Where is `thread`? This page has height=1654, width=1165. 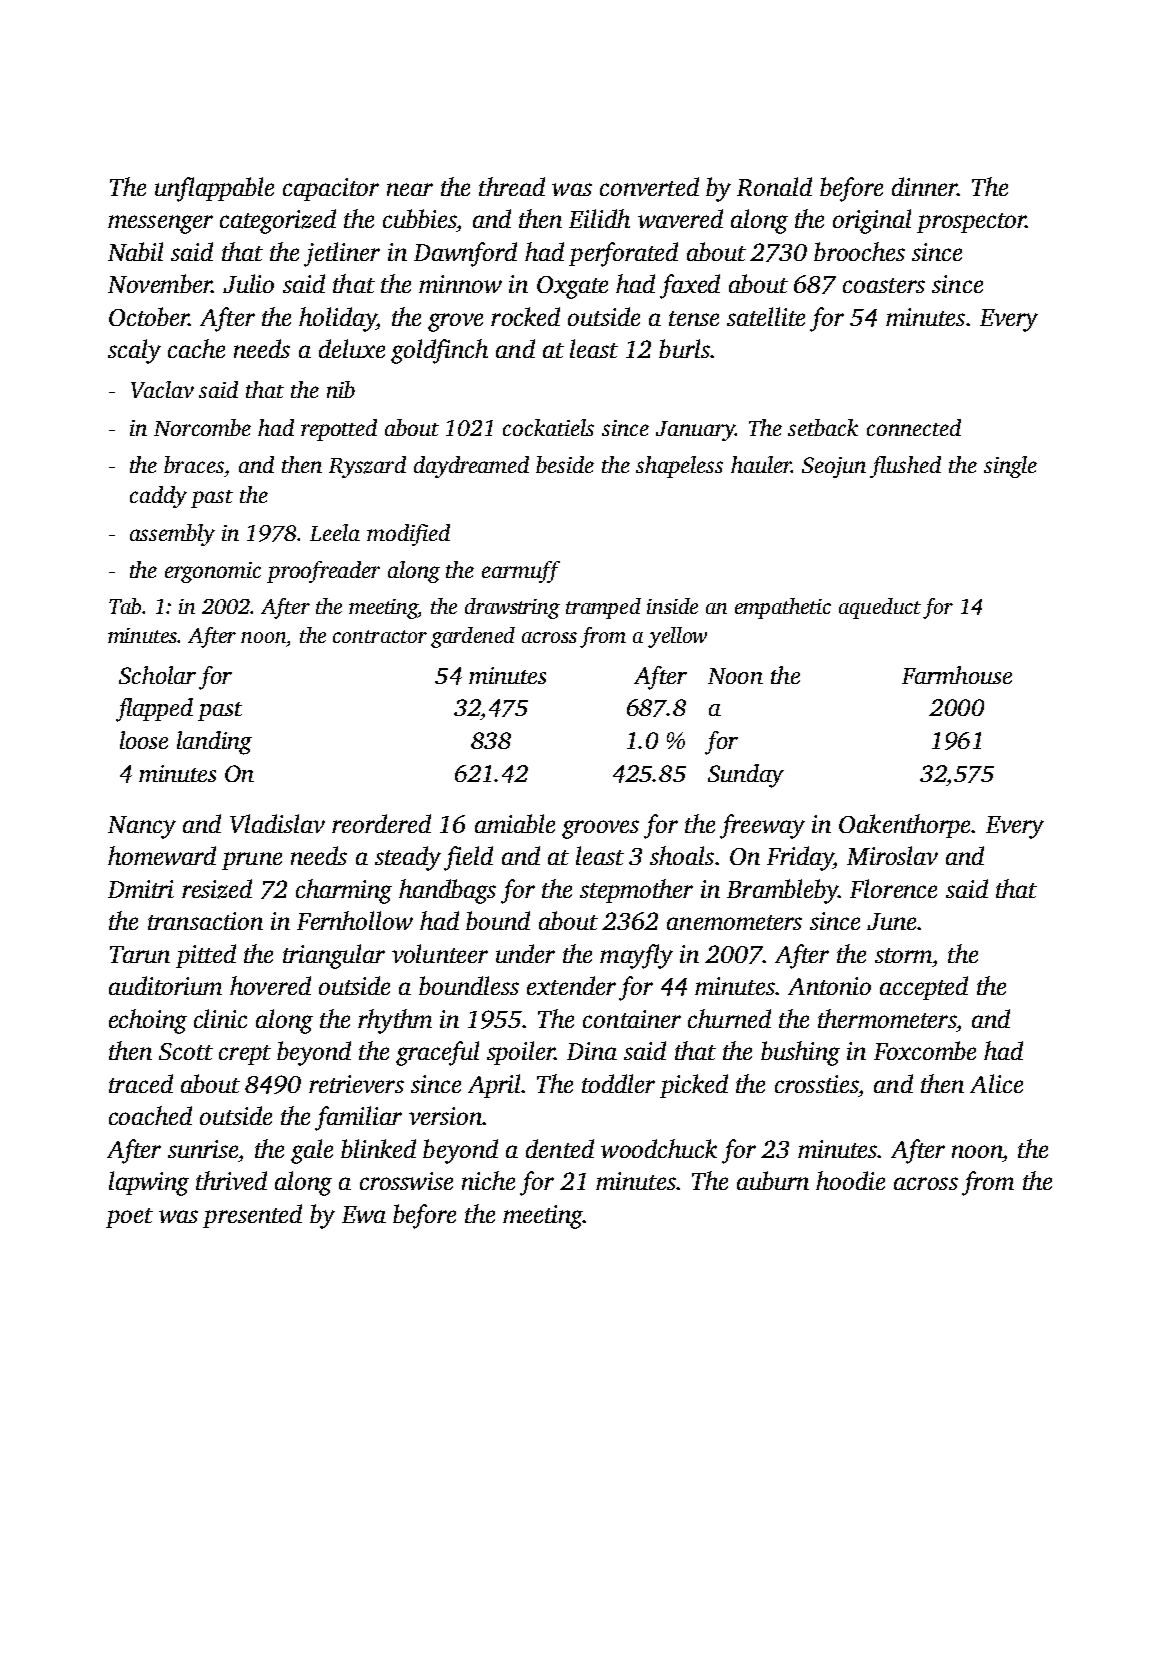 thread is located at coordinates (512, 186).
